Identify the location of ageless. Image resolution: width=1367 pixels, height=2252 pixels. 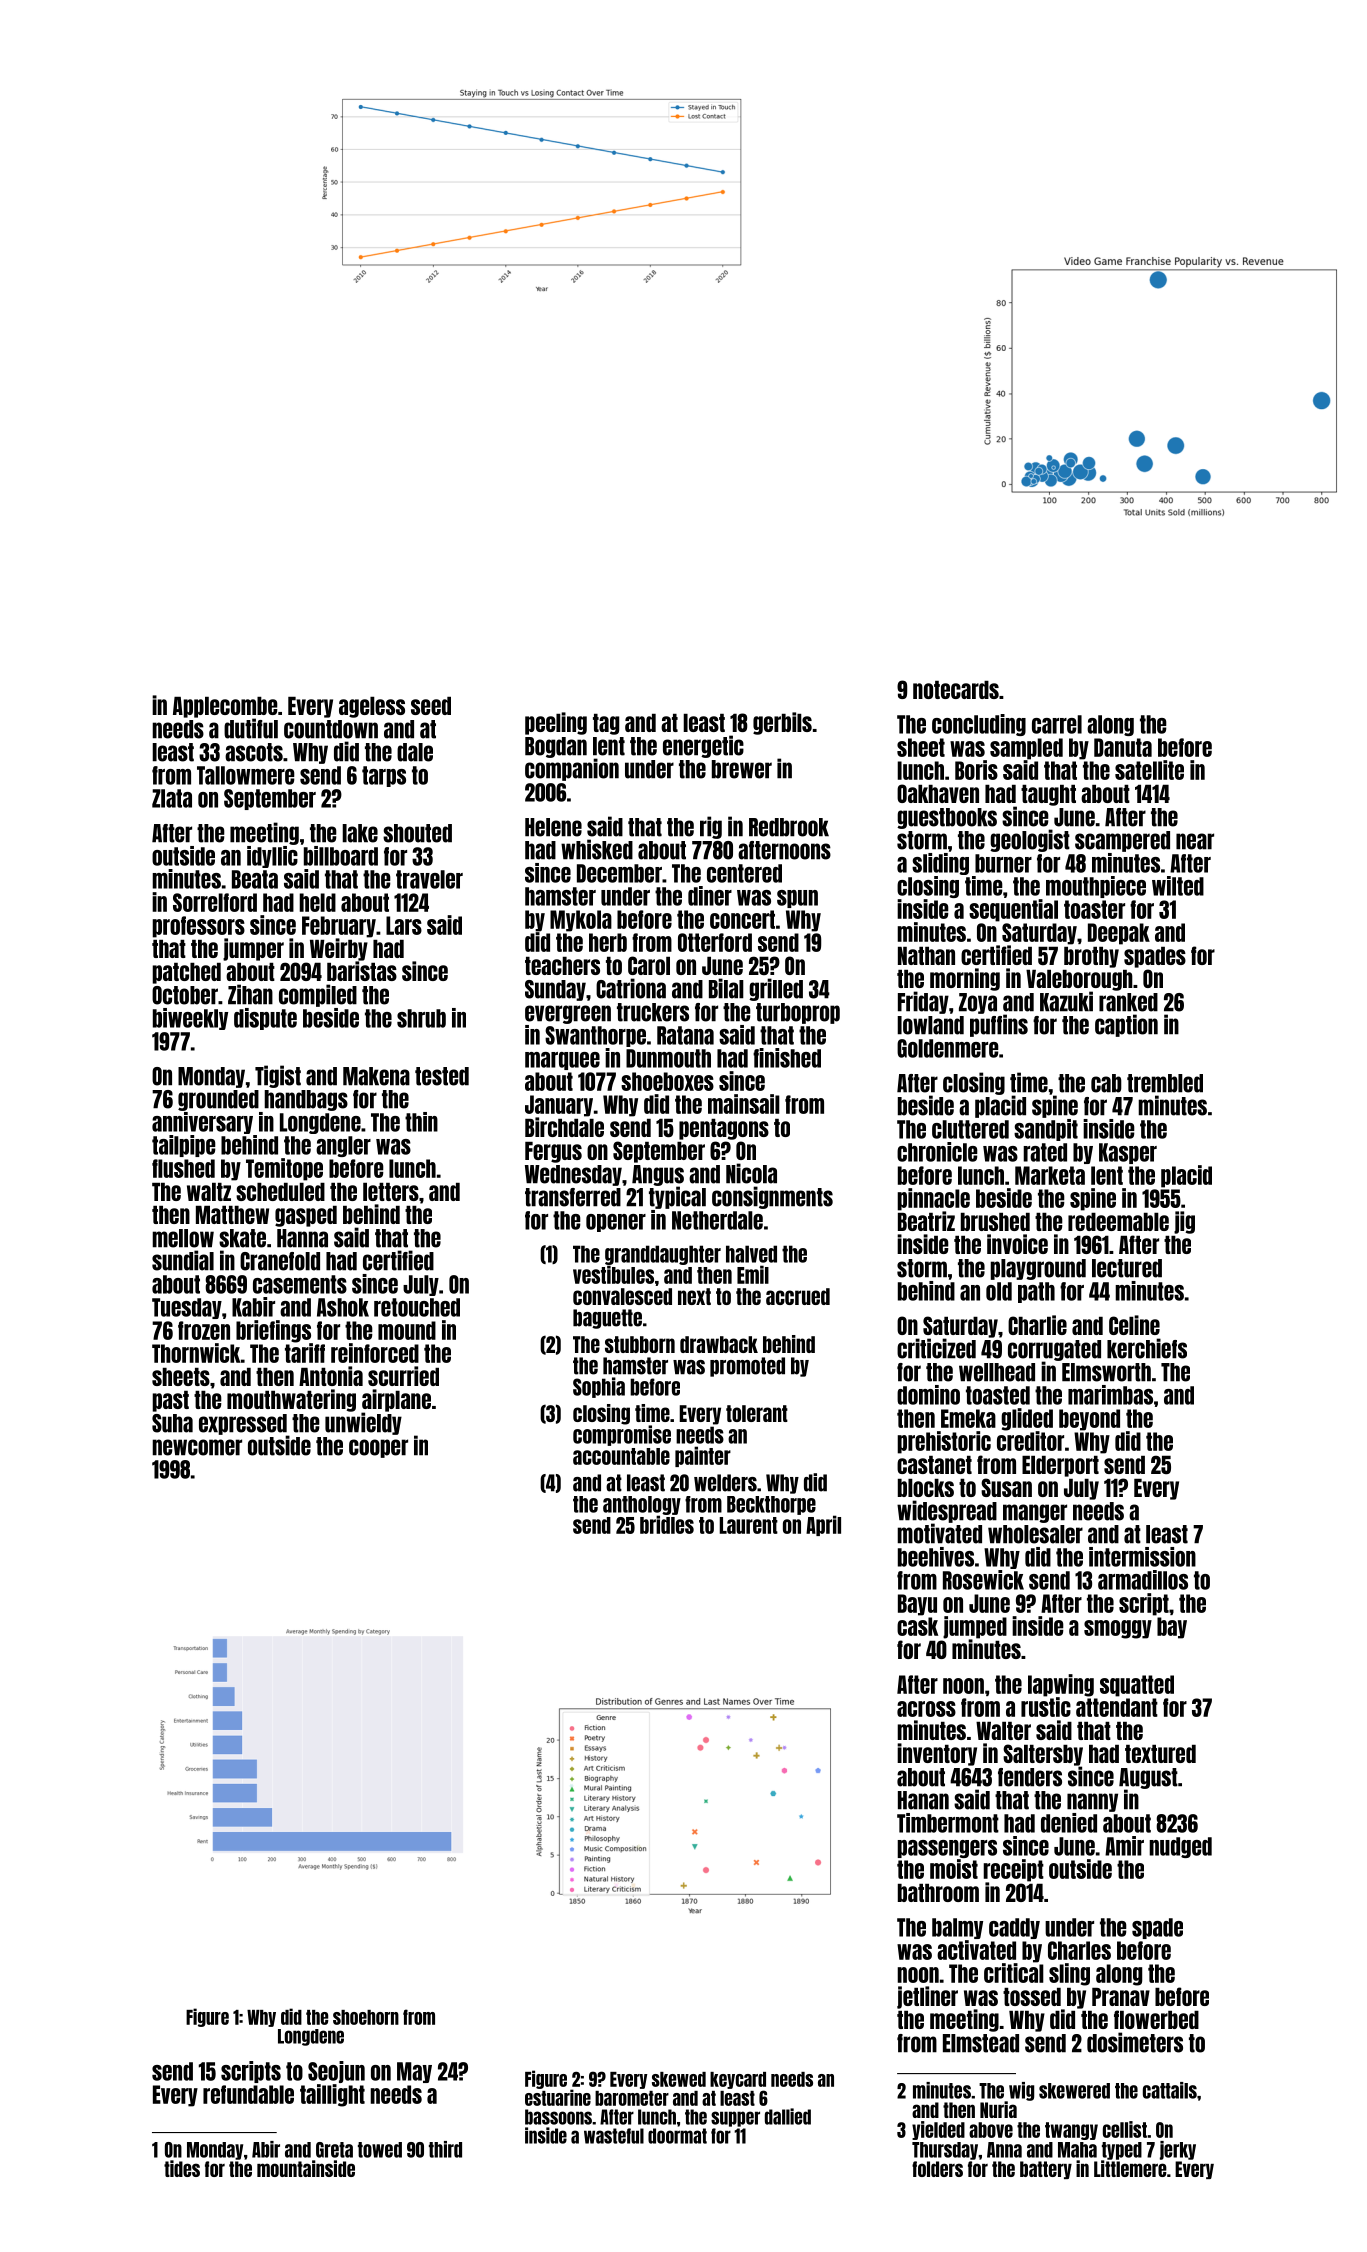
(372, 707).
